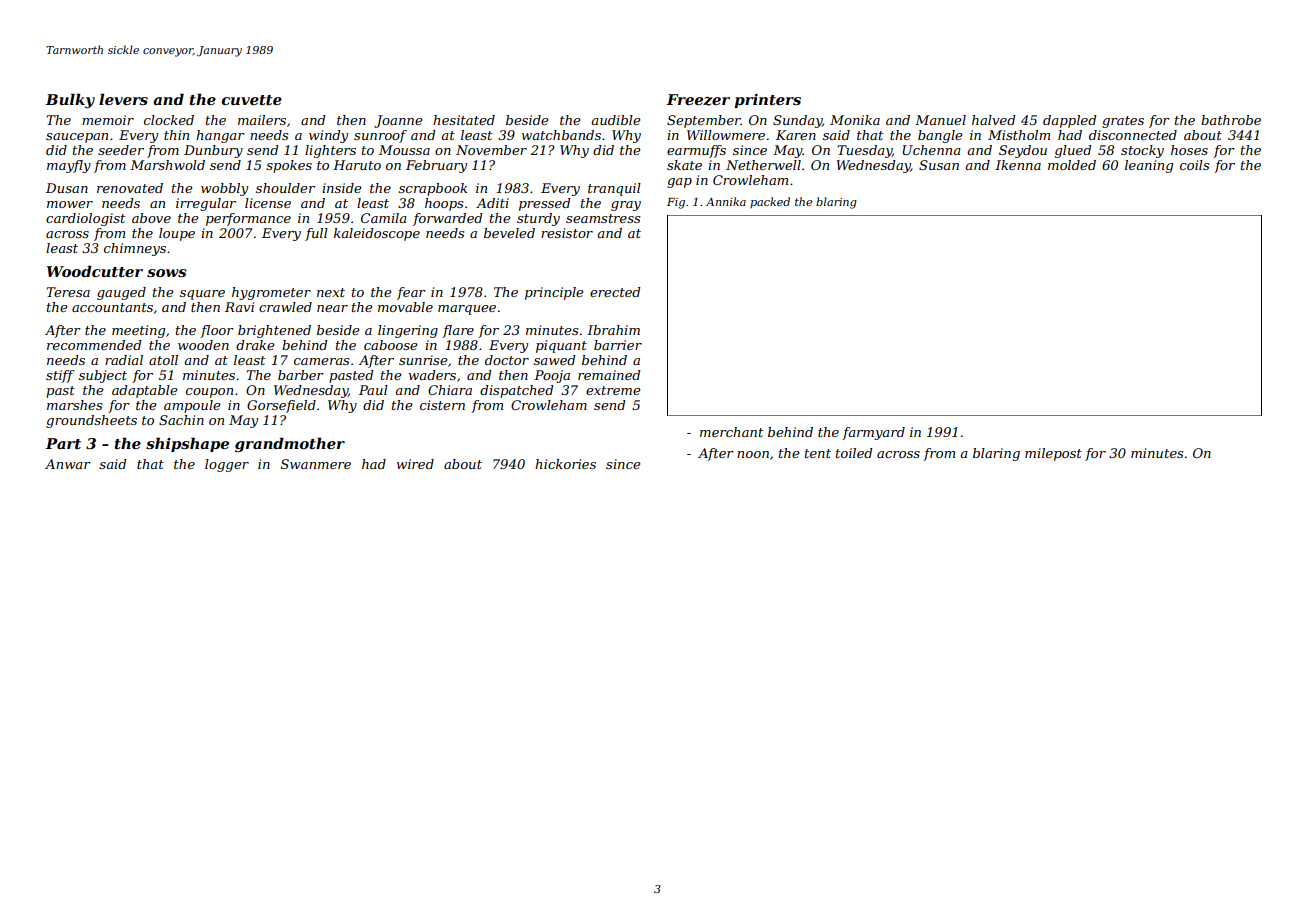 This screenshot has width=1308, height=924. I want to click on toiled, so click(854, 453).
